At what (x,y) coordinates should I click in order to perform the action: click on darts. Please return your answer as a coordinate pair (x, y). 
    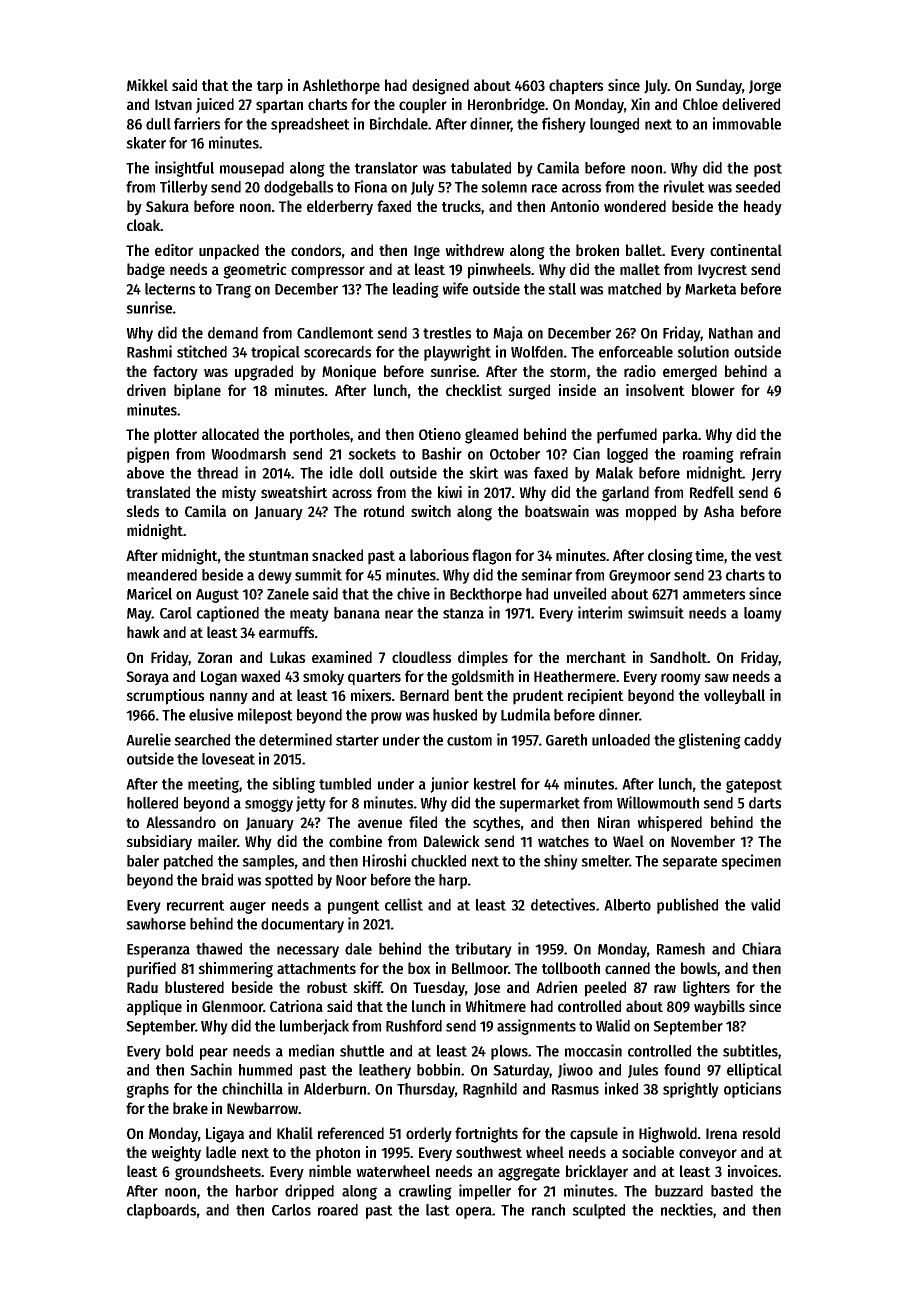
    Looking at the image, I should click on (765, 803).
